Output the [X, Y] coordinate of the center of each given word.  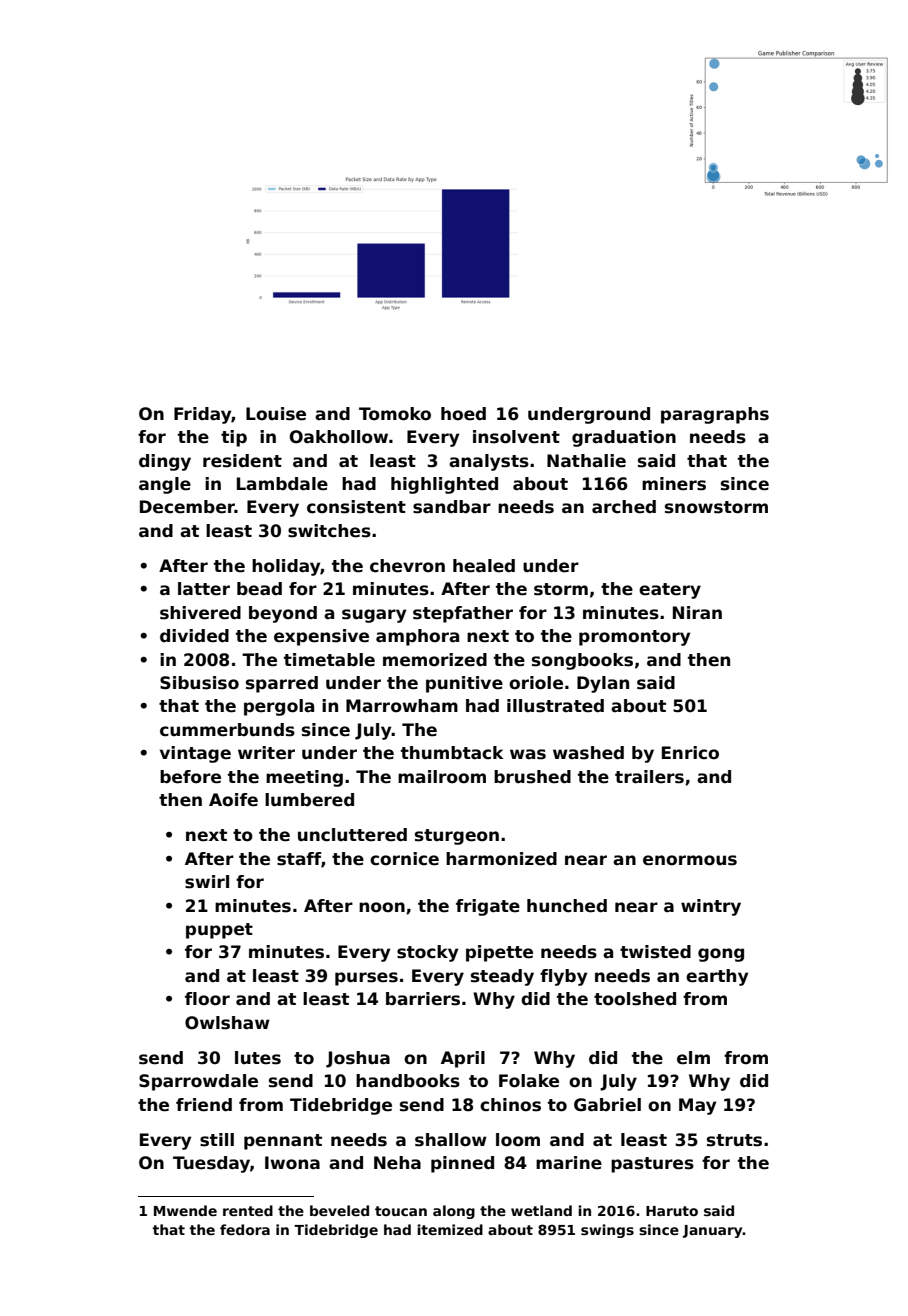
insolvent [516, 437]
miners [674, 484]
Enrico [690, 753]
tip [234, 438]
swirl [207, 882]
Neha [397, 1163]
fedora [245, 1229]
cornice [404, 859]
